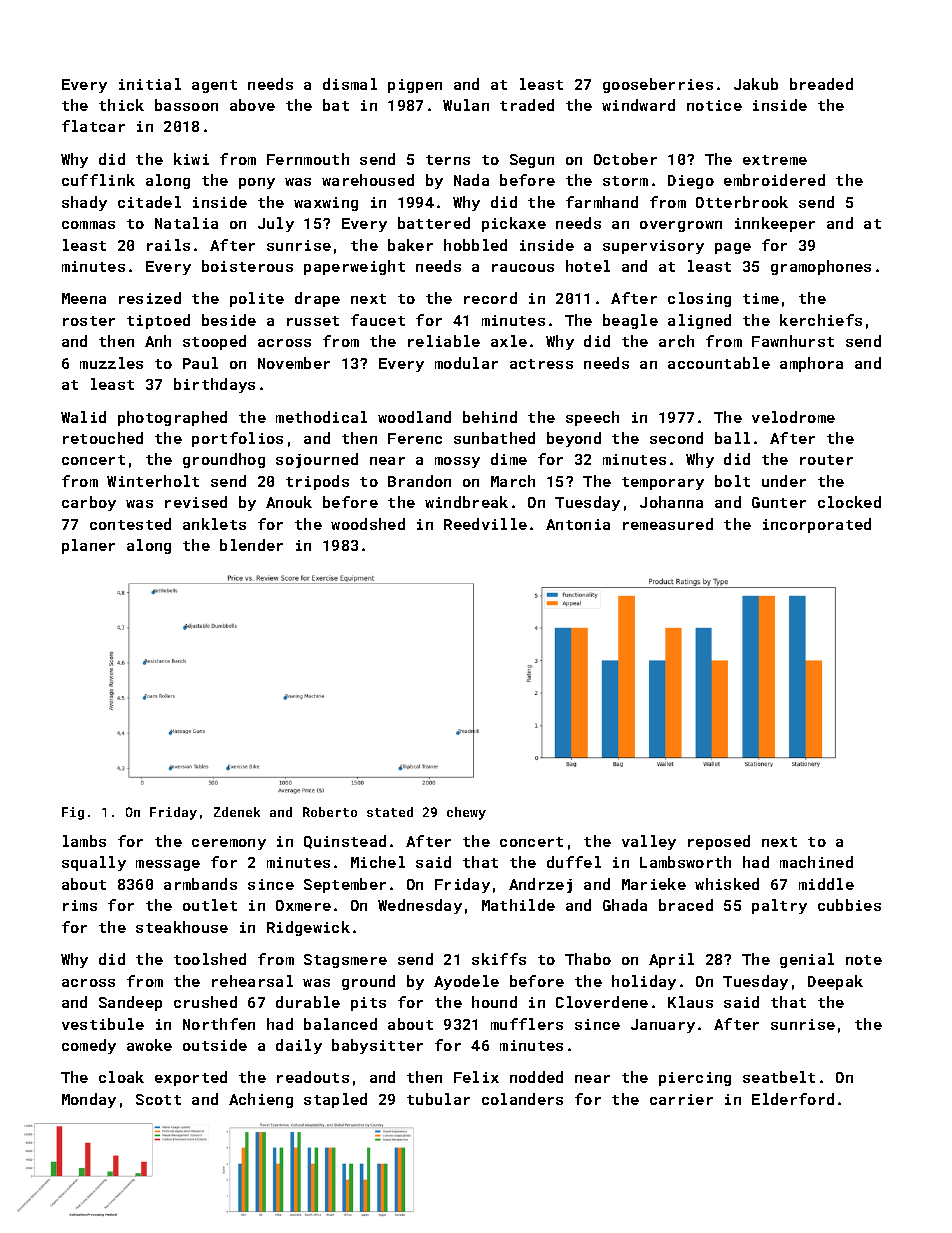 The height and width of the screenshot is (1233, 952). What do you see at coordinates (168, 865) in the screenshot?
I see `message` at bounding box center [168, 865].
